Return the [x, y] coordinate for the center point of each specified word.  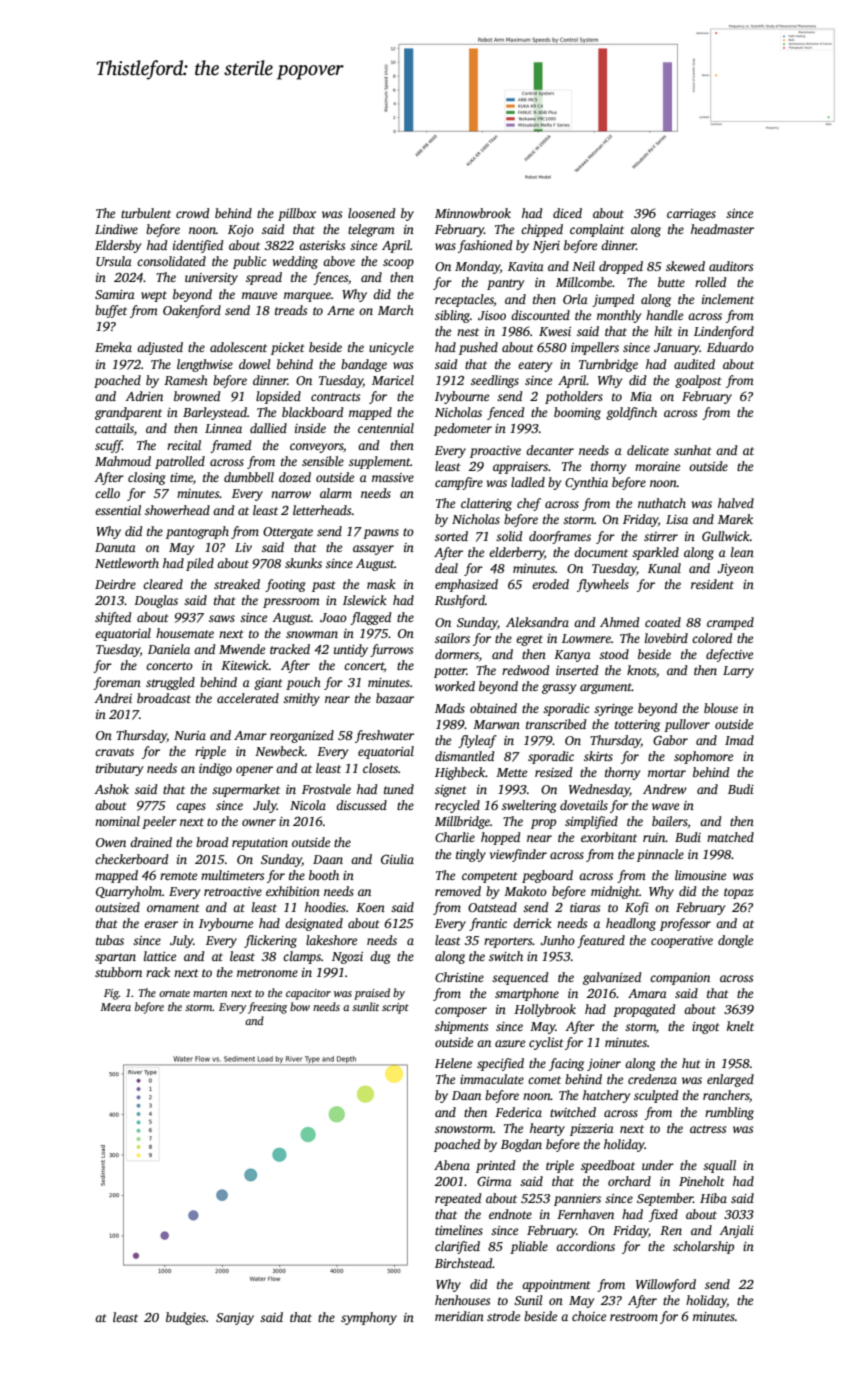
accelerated [248, 698]
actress [708, 1129]
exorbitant [609, 837]
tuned [399, 789]
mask [381, 584]
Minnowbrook [473, 213]
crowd [192, 213]
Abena [452, 1165]
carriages [691, 215]
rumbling [729, 1113]
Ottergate [288, 533]
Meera [115, 1007]
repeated [458, 1199]
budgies [186, 1318]
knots [641, 670]
